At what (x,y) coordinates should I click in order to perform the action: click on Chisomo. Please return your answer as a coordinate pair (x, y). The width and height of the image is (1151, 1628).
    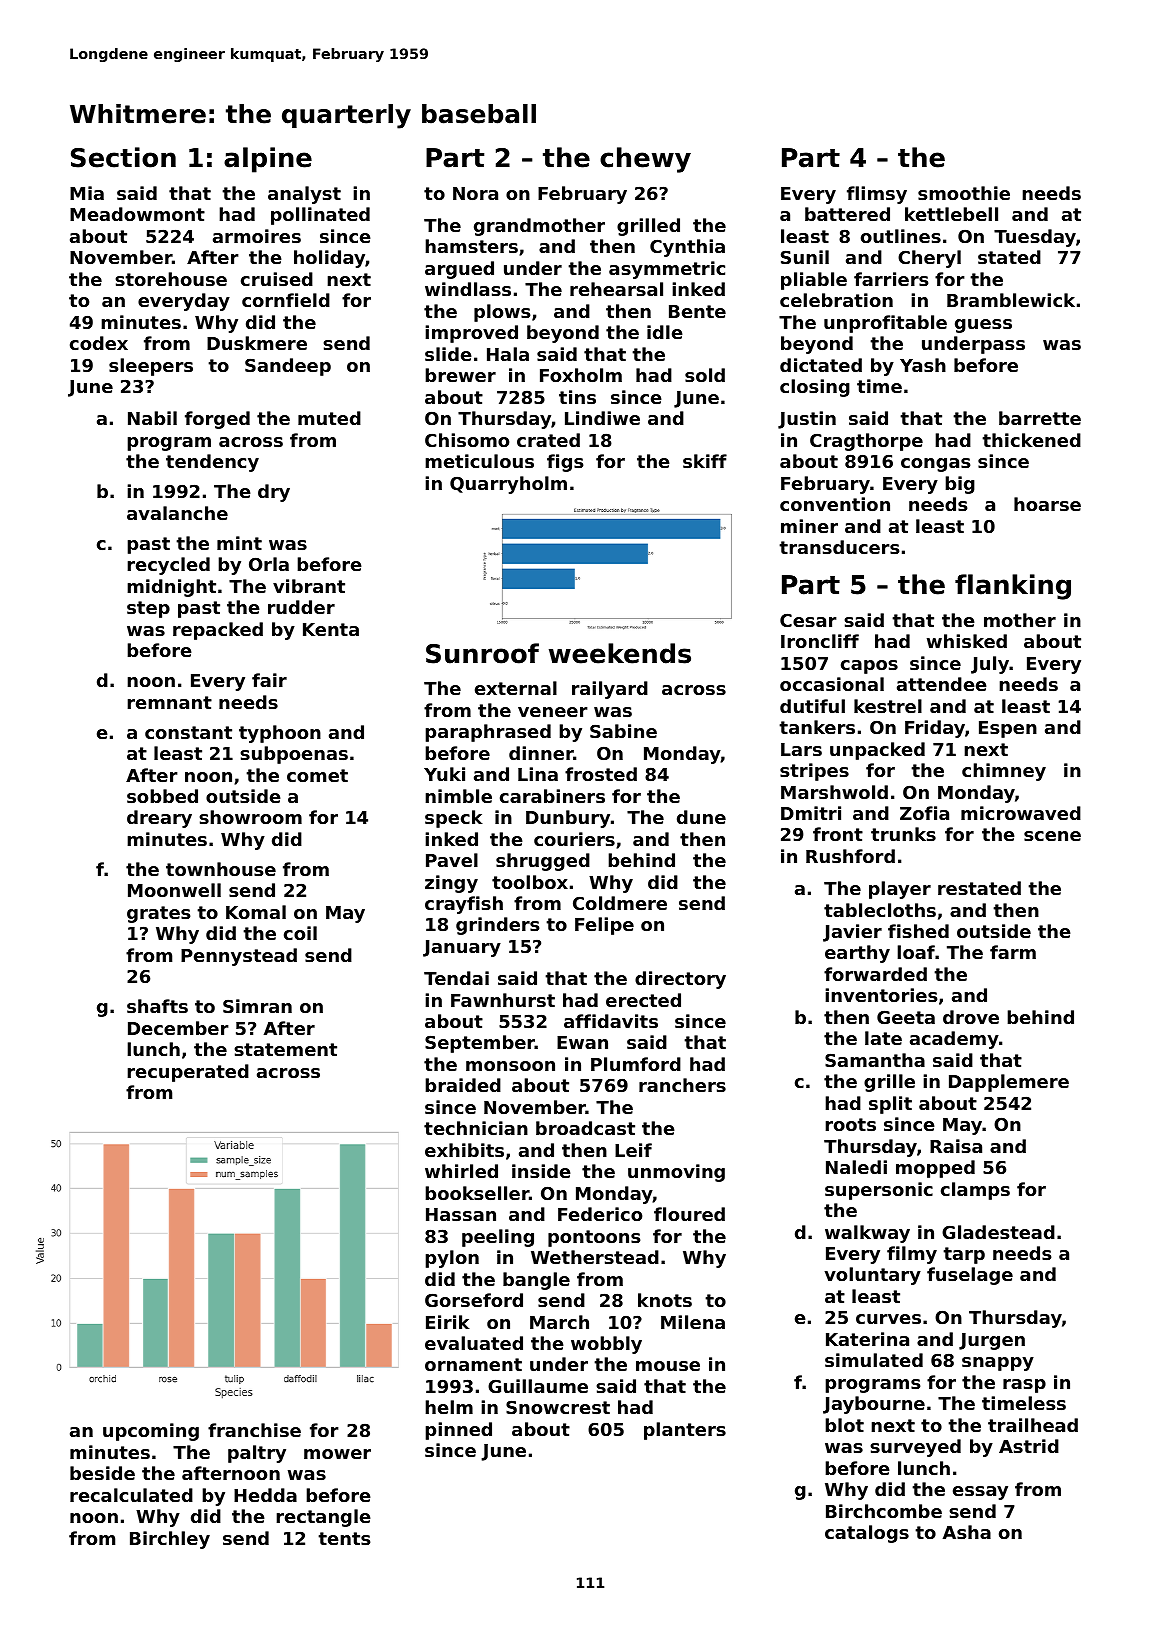
    Looking at the image, I should click on (467, 440).
